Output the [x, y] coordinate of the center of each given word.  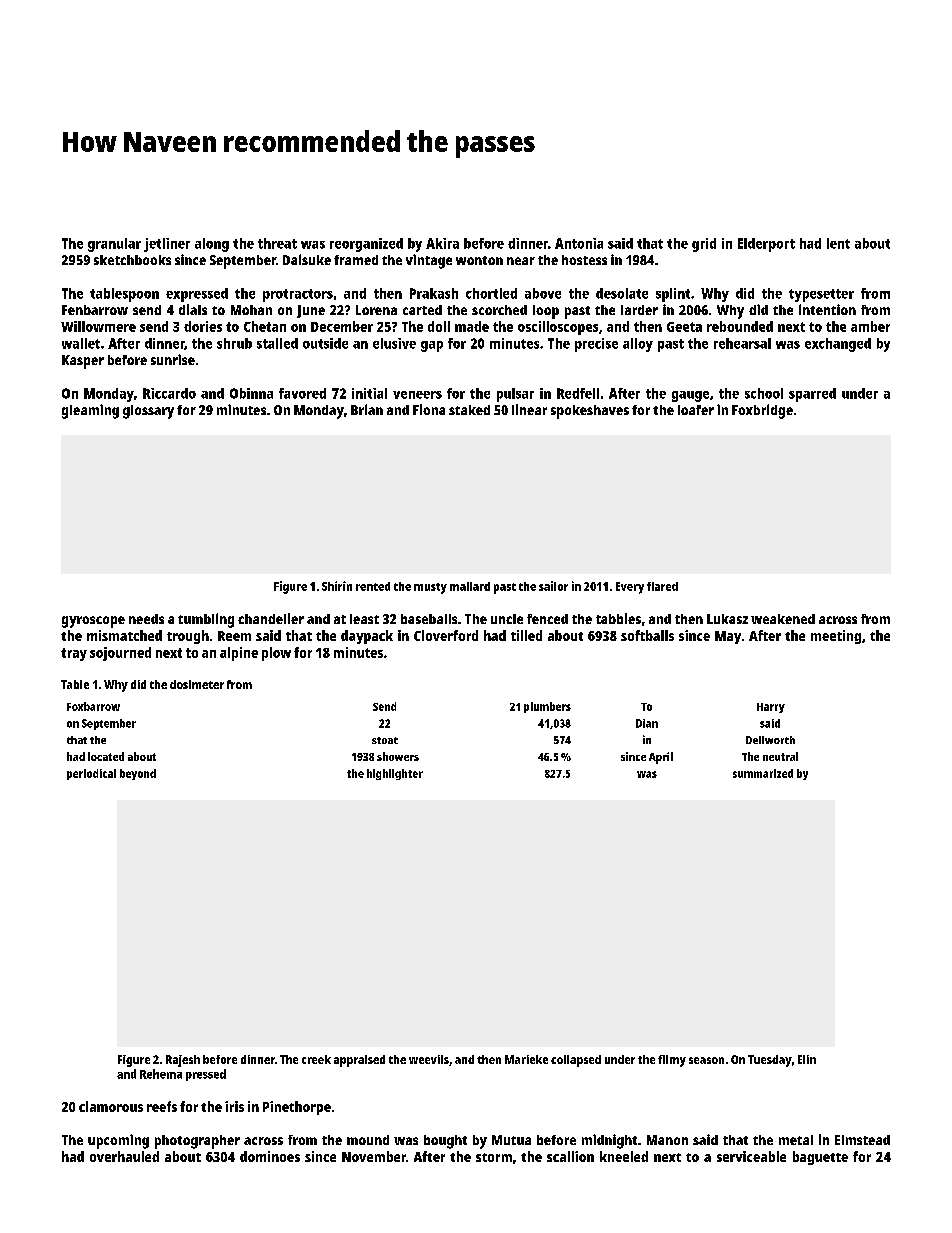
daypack [367, 637]
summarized [763, 773]
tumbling [206, 620]
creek [316, 1059]
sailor [553, 586]
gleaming [90, 411]
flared [662, 586]
